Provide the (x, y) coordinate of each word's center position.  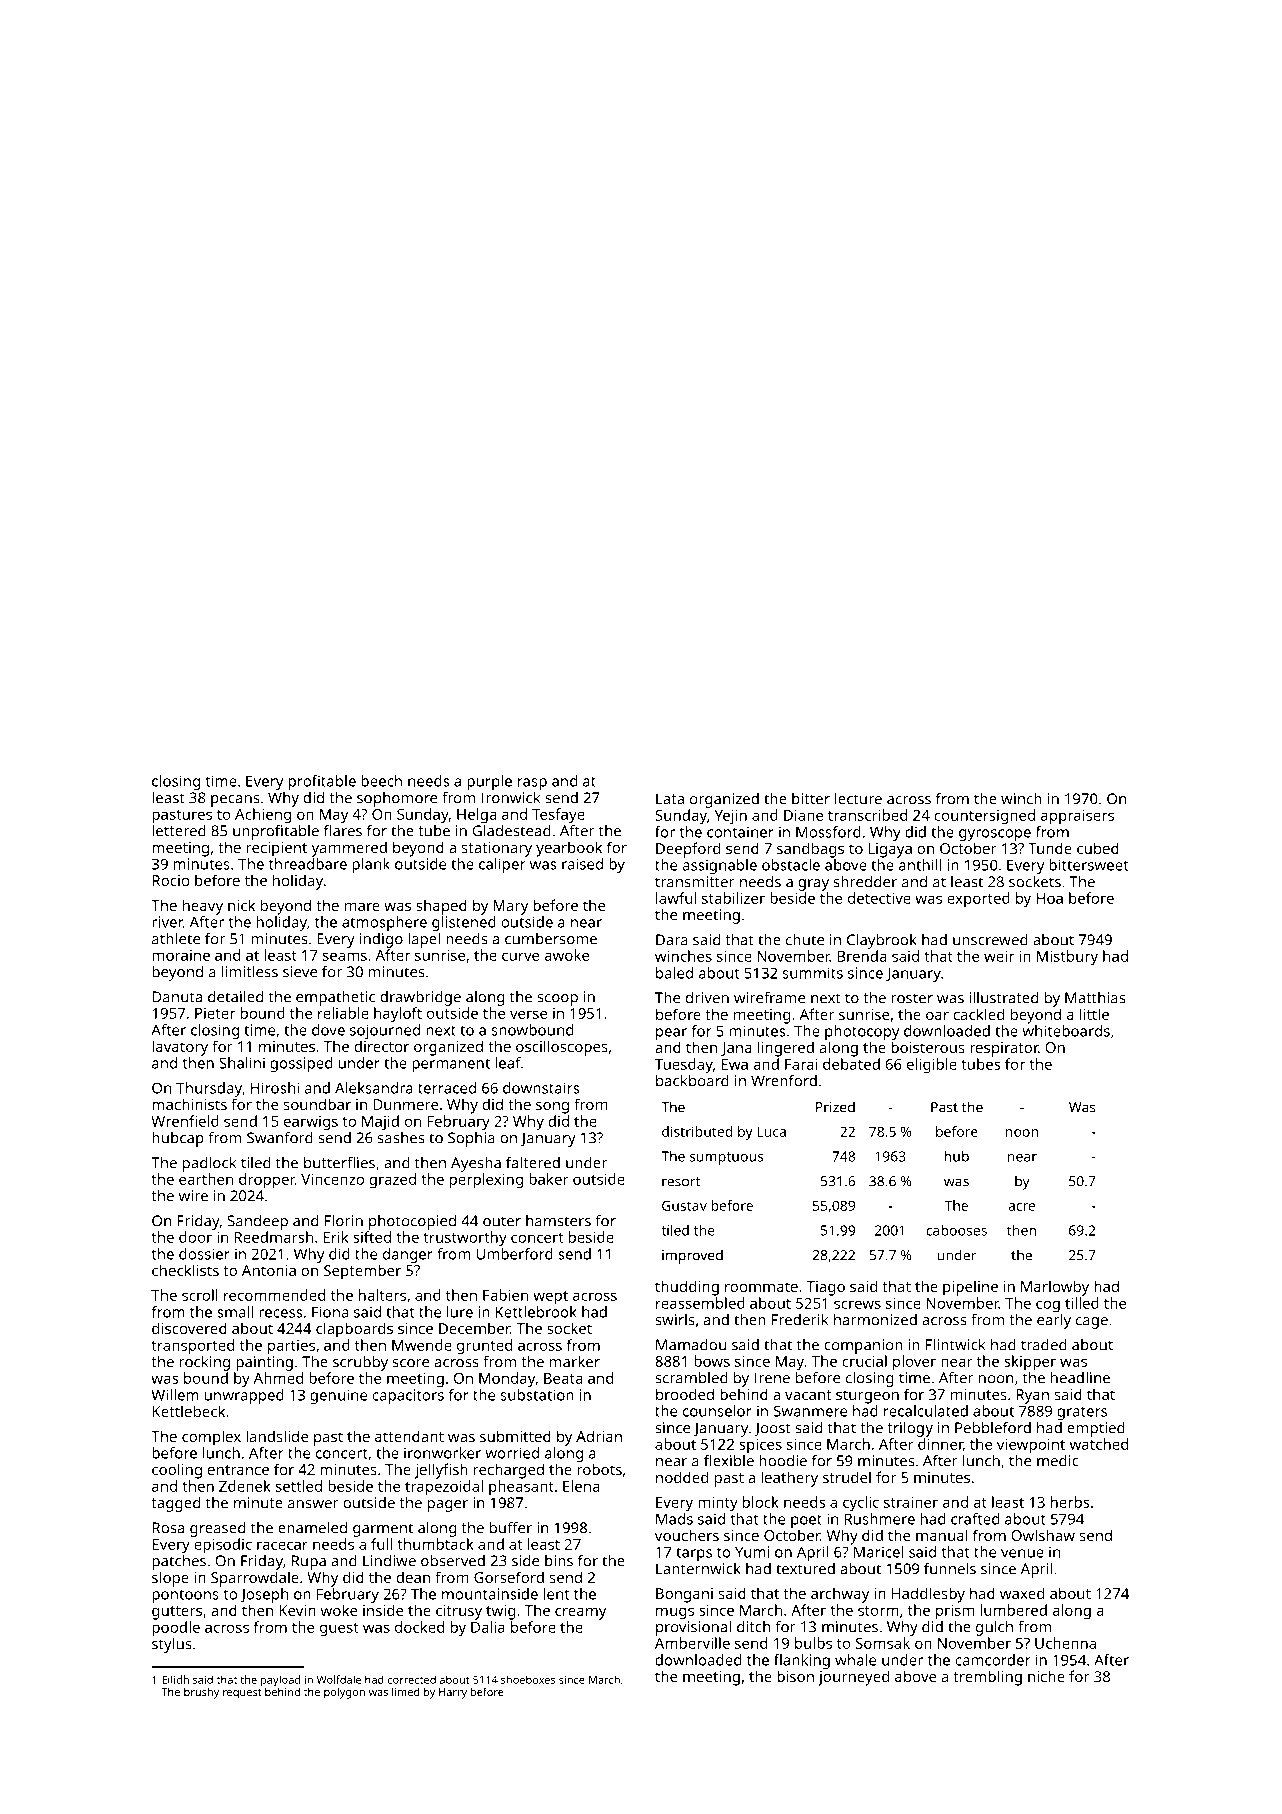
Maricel (878, 1552)
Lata (670, 799)
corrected (412, 1679)
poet (806, 1521)
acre (1021, 1207)
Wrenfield (185, 1121)
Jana (736, 1049)
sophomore (397, 799)
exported (978, 900)
